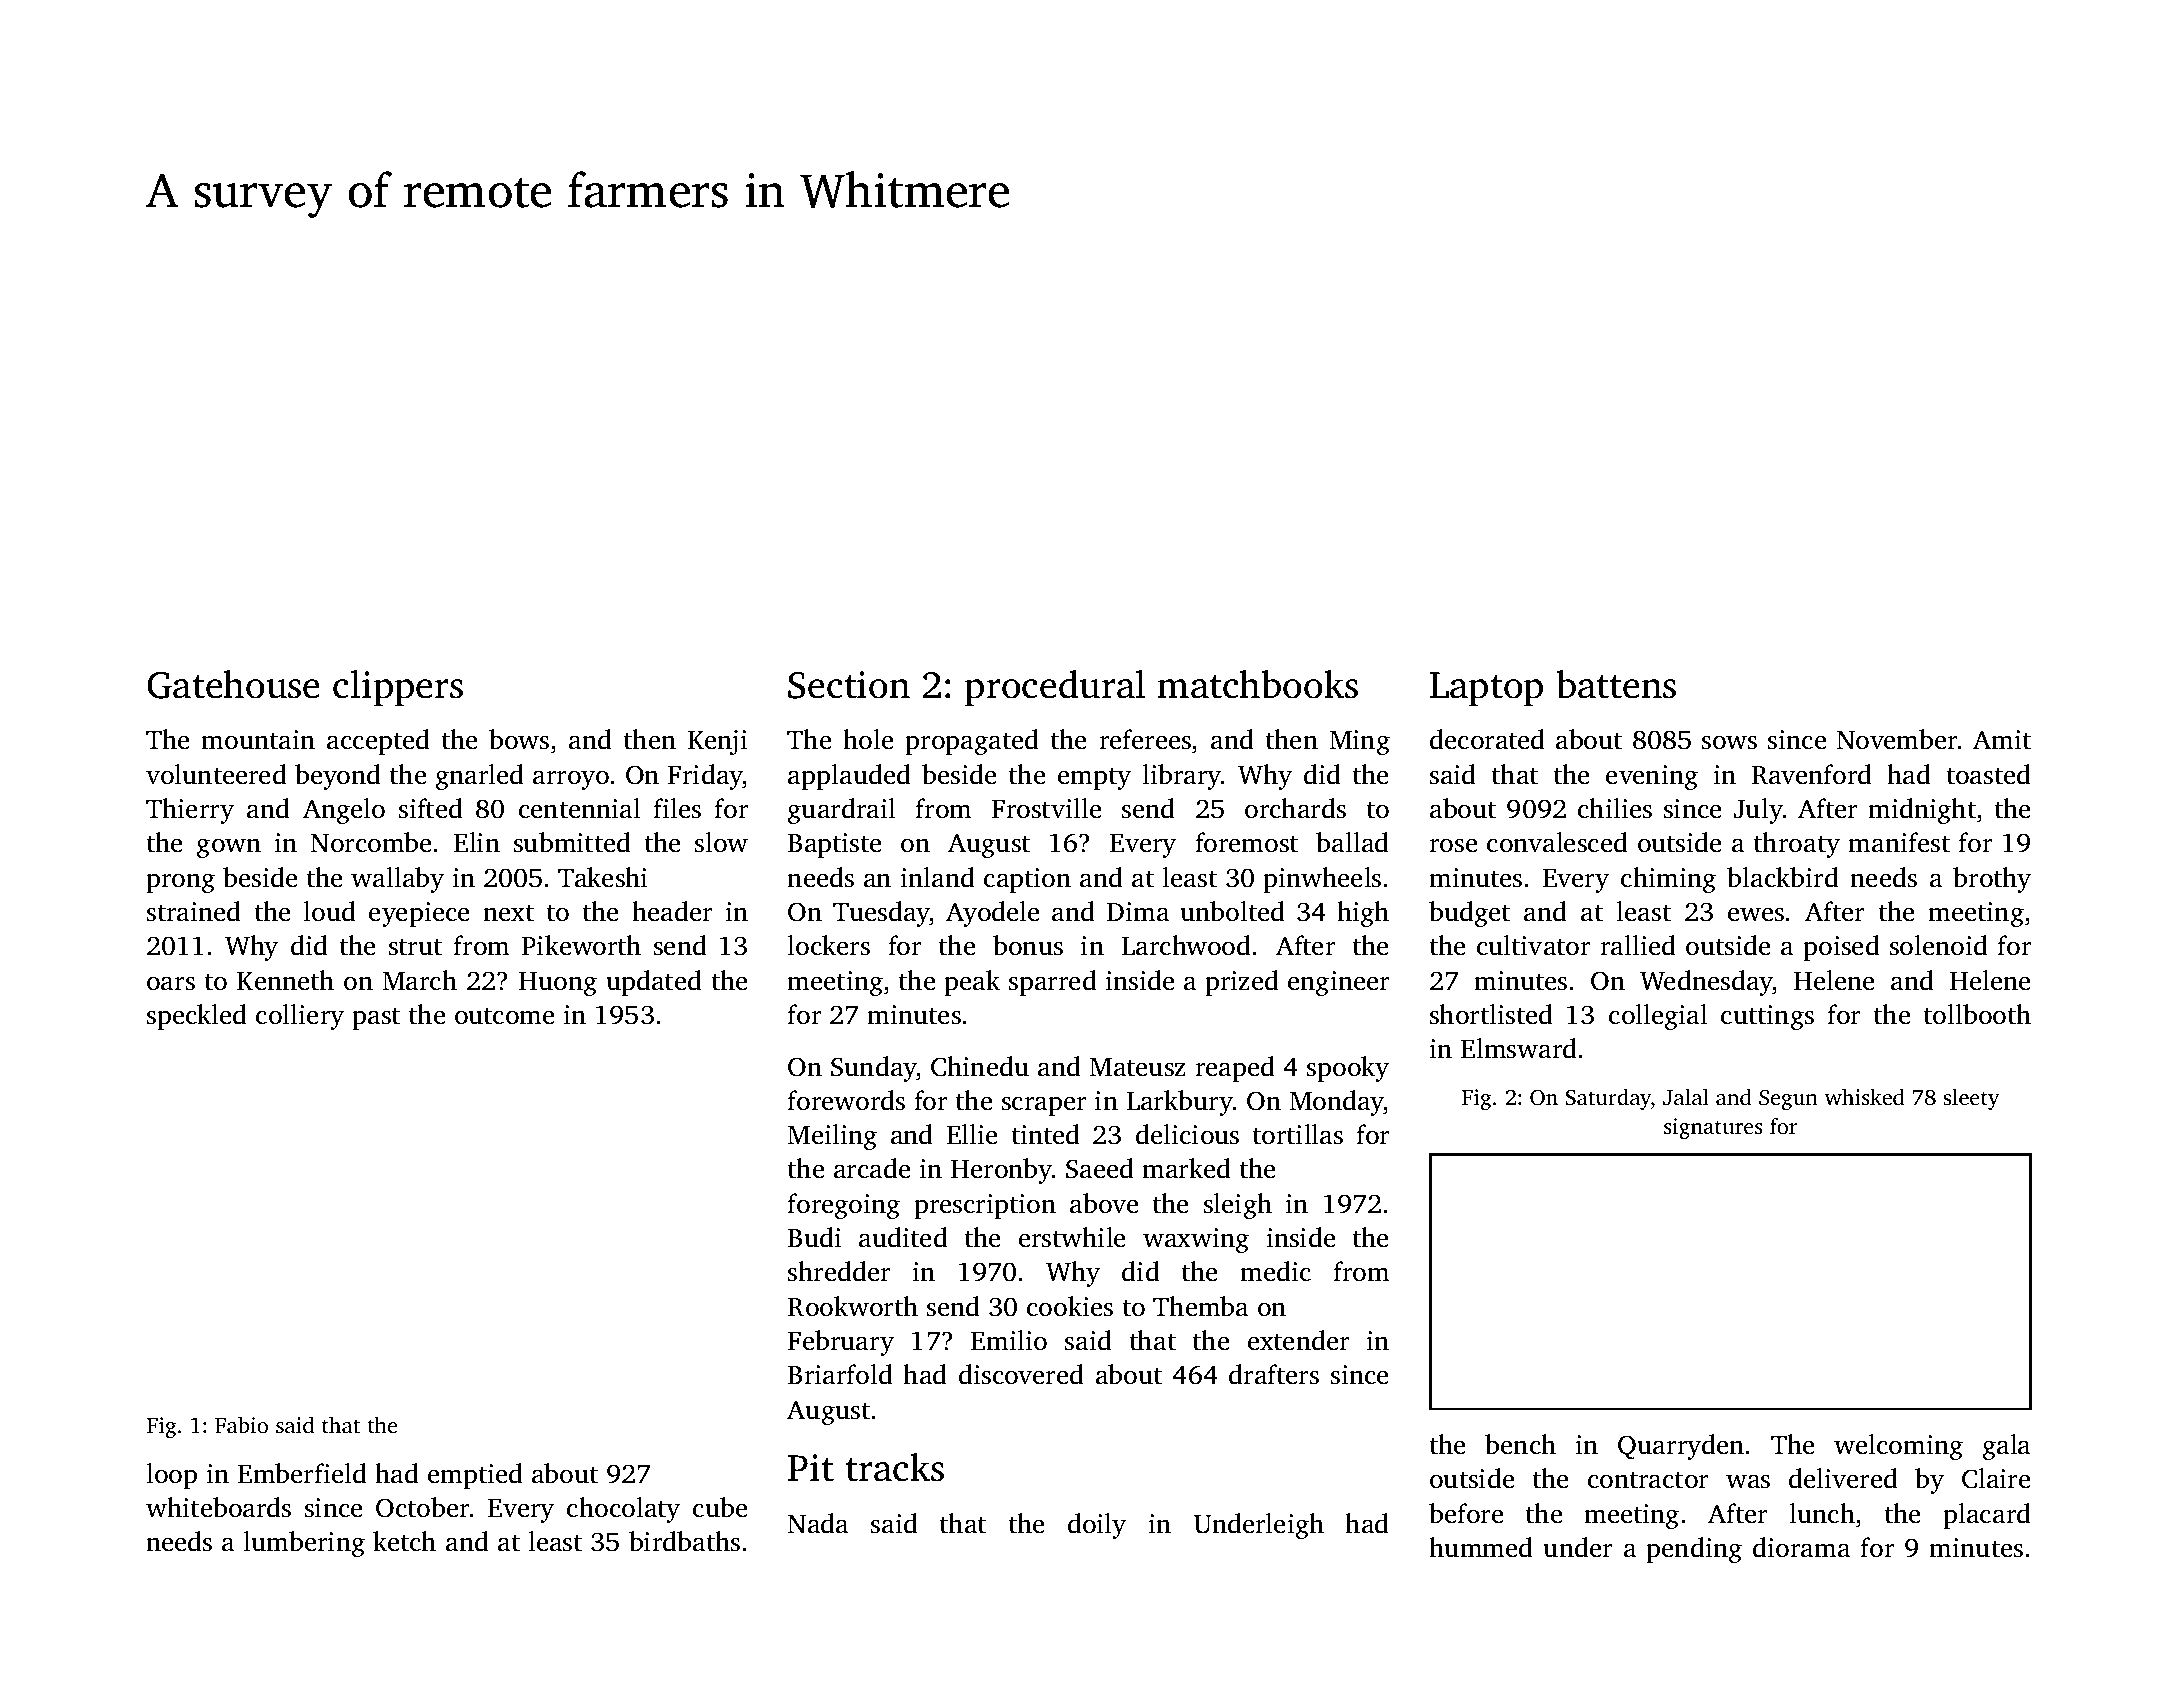 The height and width of the screenshot is (1683, 2178). Describe the element at coordinates (398, 688) in the screenshot. I see `clippers` at that location.
